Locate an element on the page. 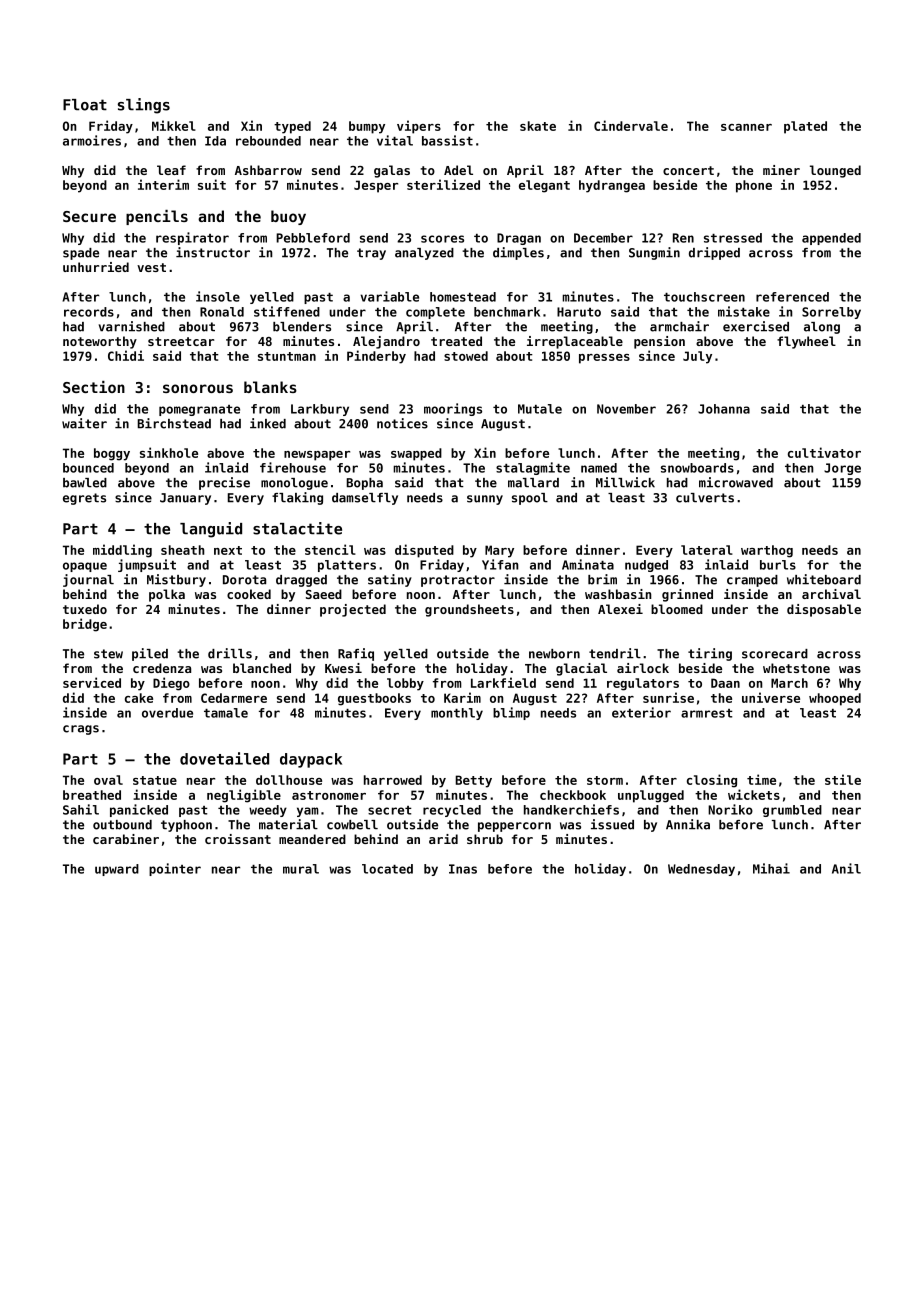  upward is located at coordinates (117, 870).
